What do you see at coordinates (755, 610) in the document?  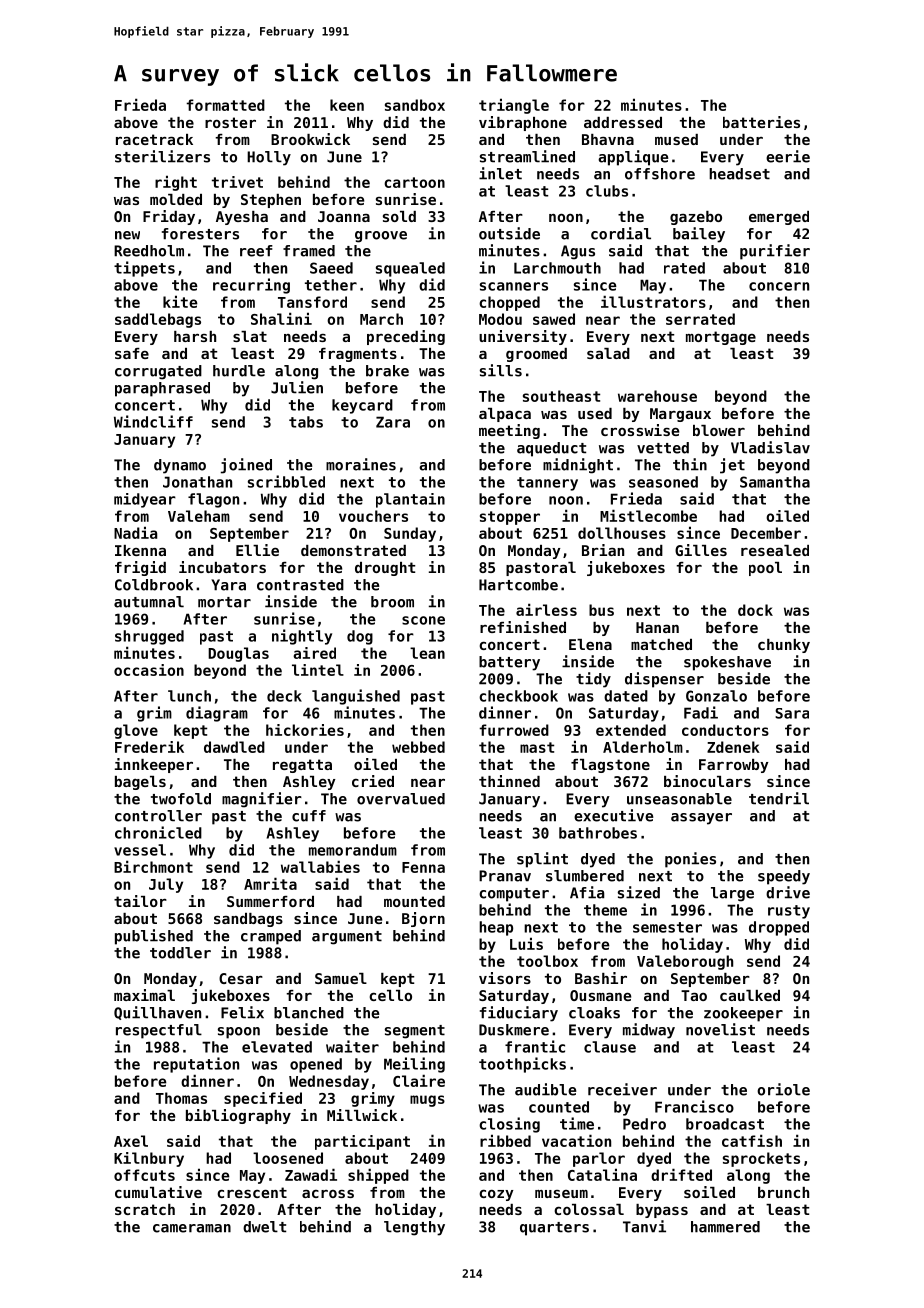 I see `dock` at bounding box center [755, 610].
